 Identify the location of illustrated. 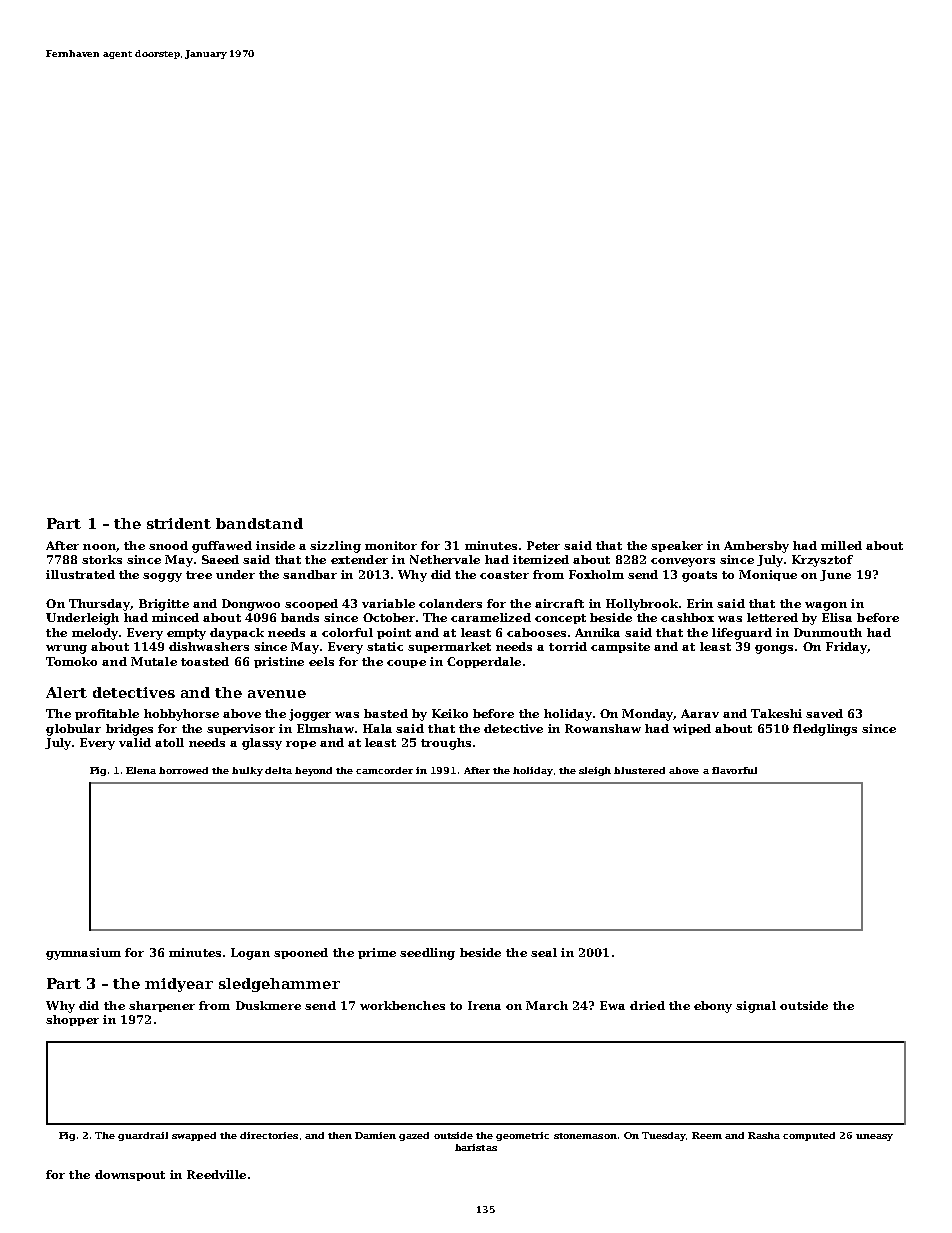
(80, 574).
